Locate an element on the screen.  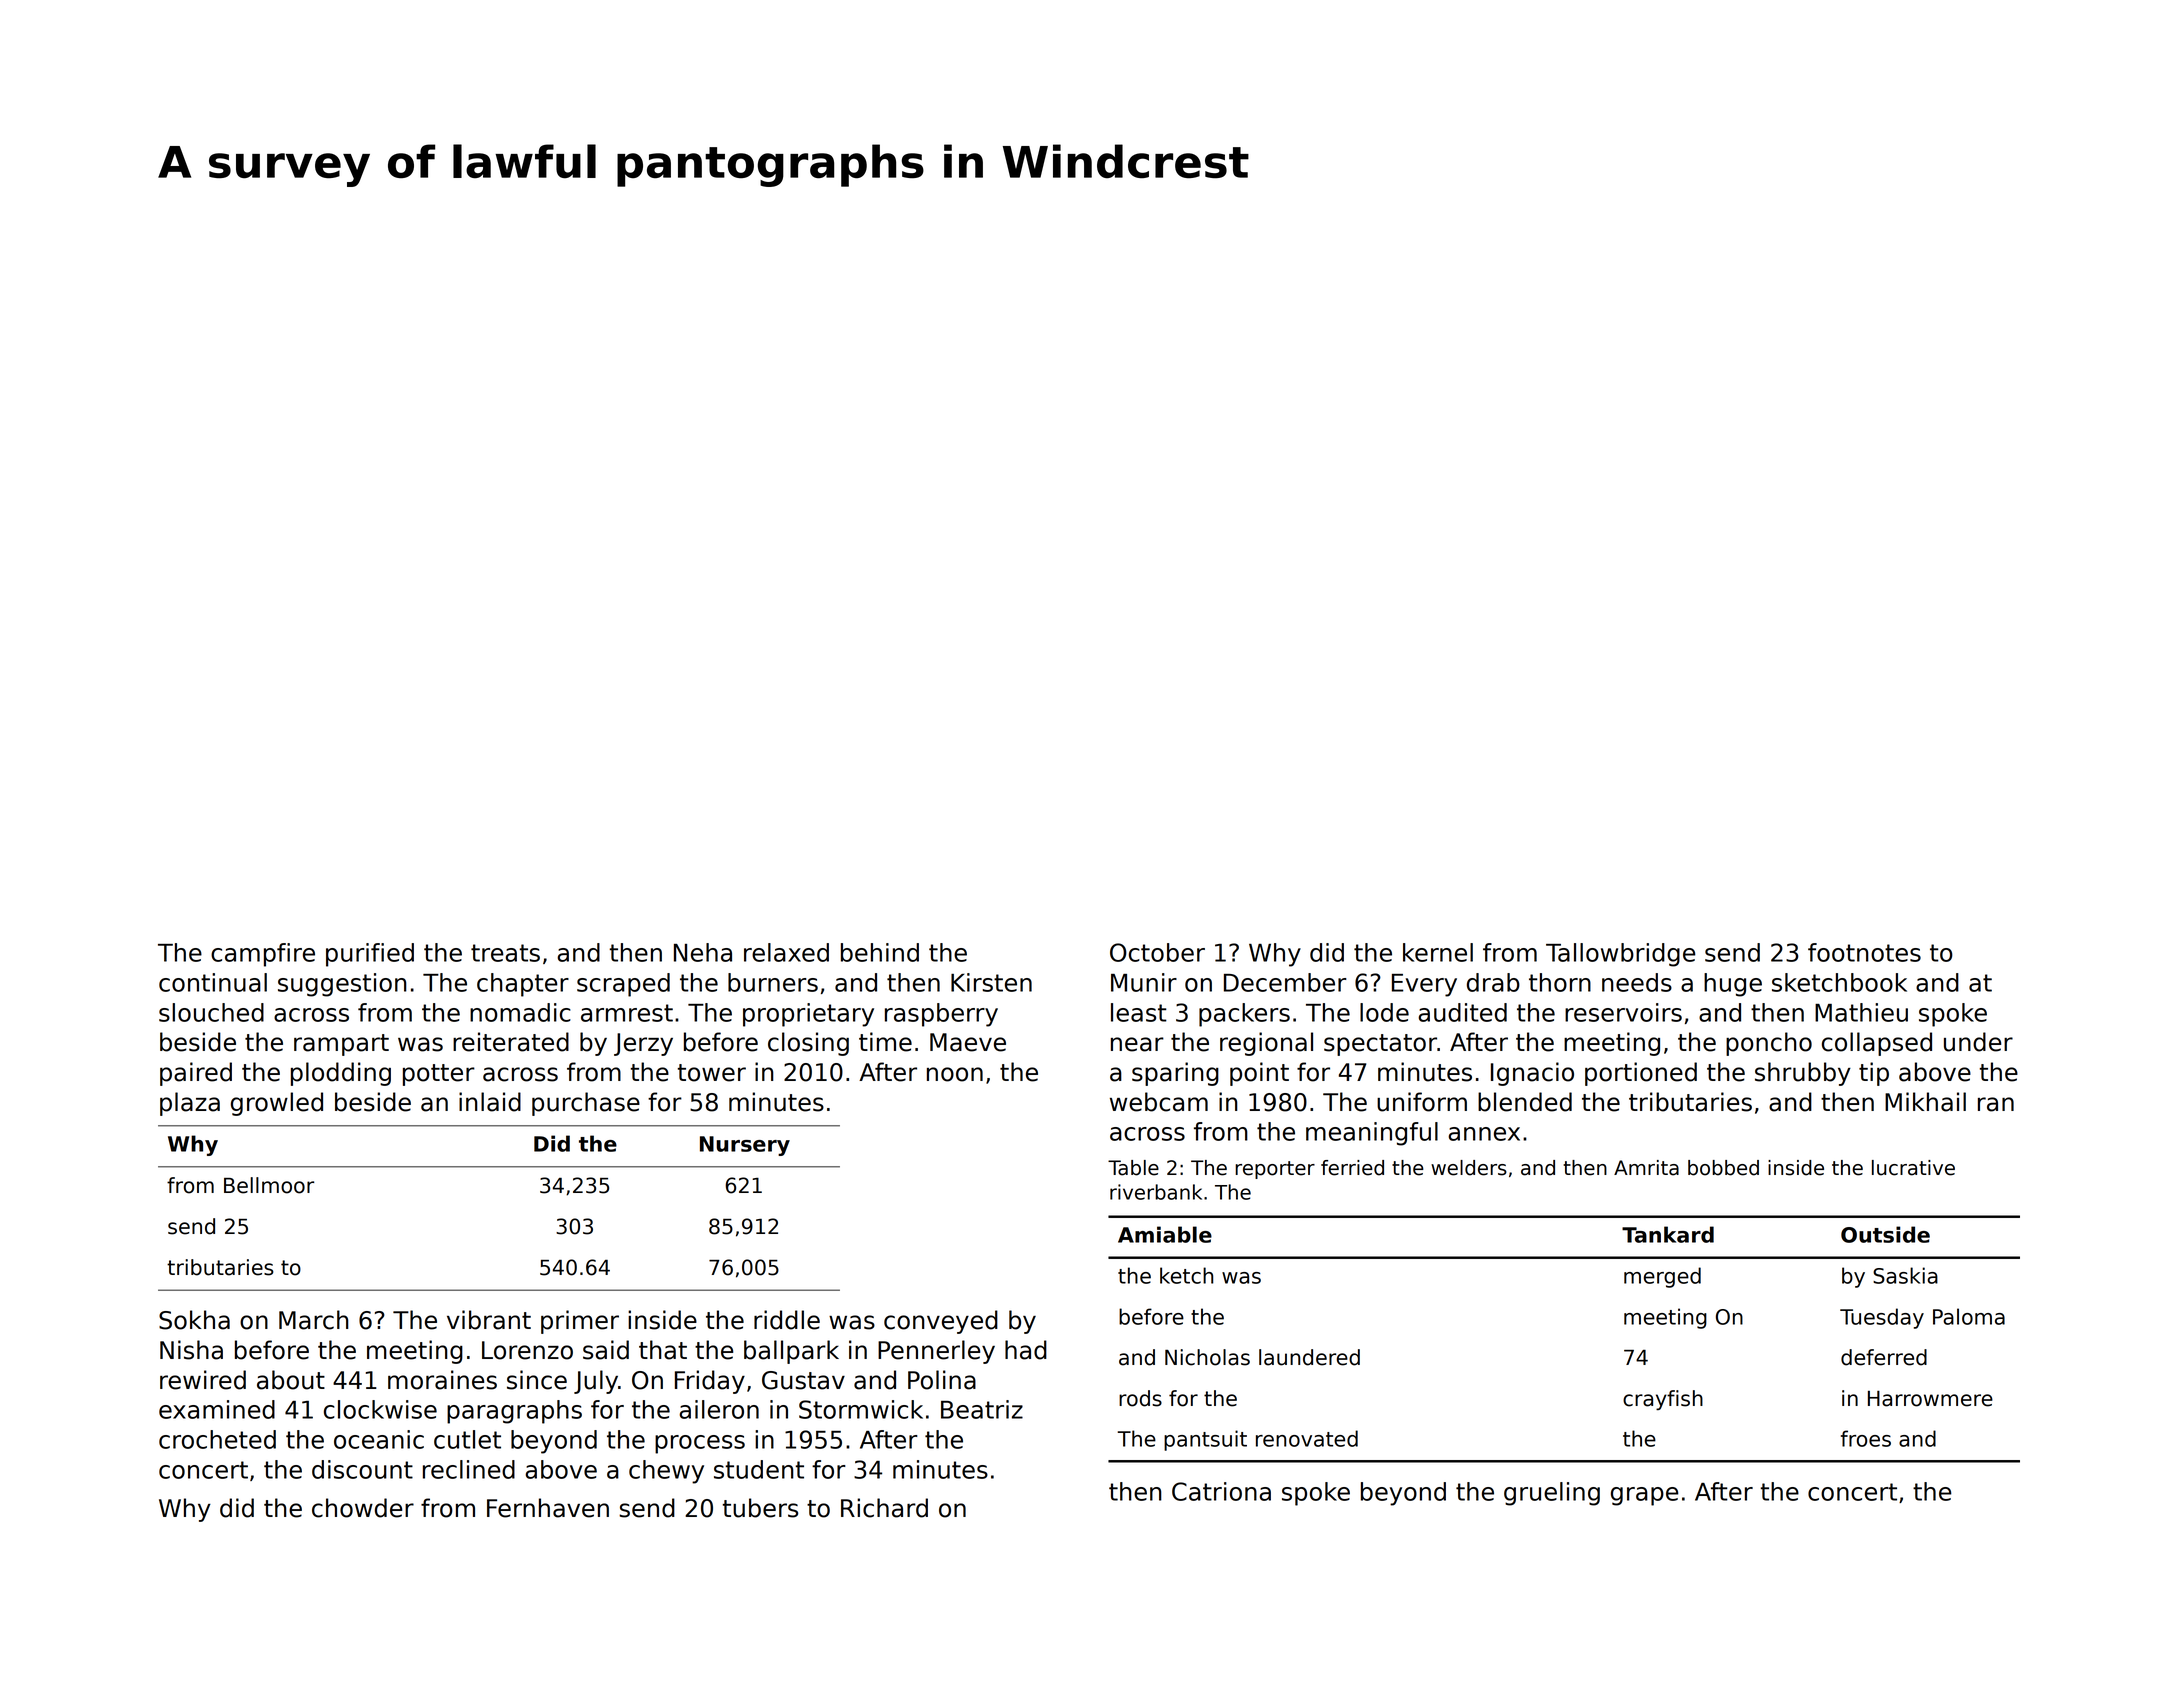
tip is located at coordinates (1874, 1074).
